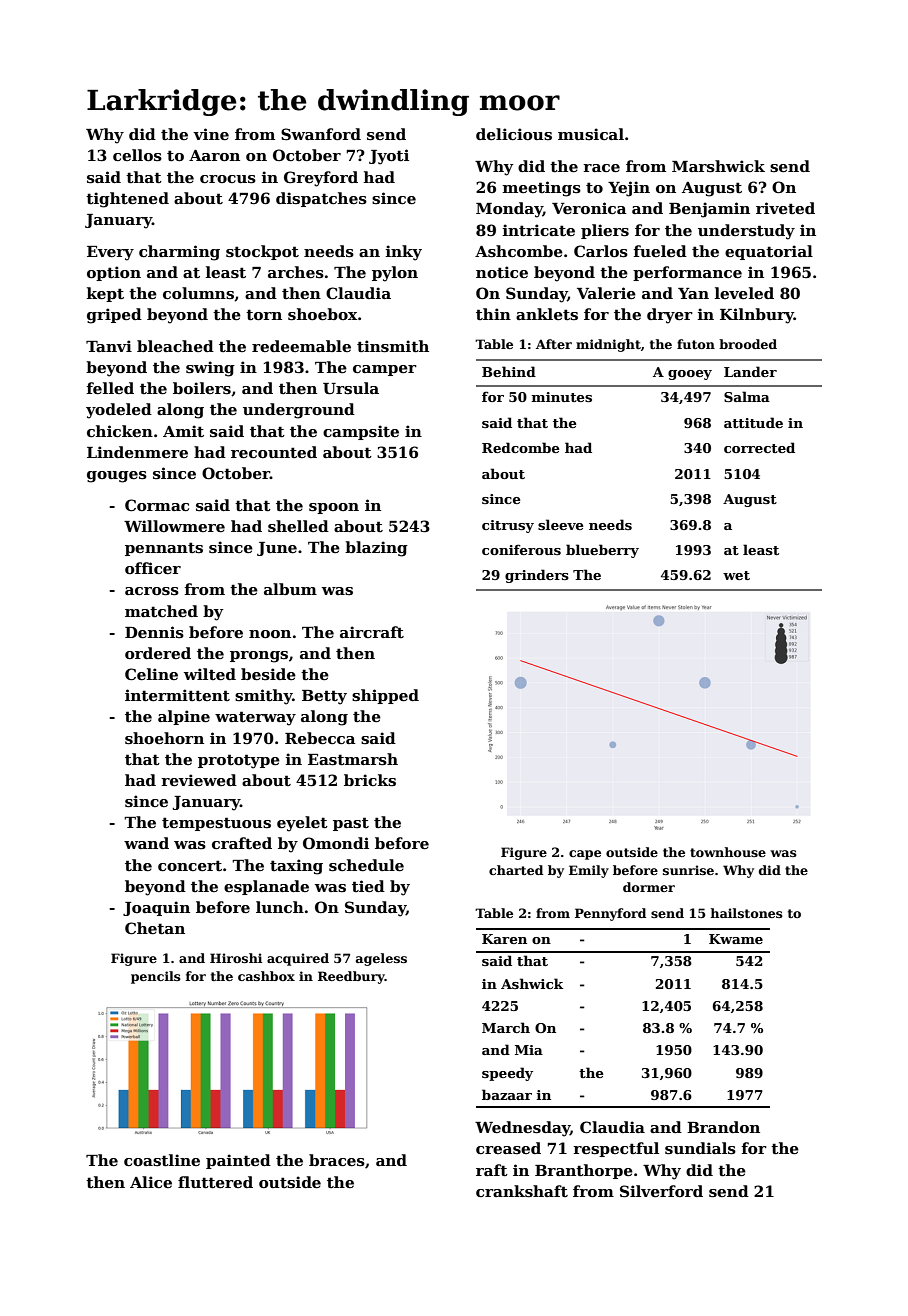  What do you see at coordinates (137, 155) in the screenshot?
I see `cellos` at bounding box center [137, 155].
